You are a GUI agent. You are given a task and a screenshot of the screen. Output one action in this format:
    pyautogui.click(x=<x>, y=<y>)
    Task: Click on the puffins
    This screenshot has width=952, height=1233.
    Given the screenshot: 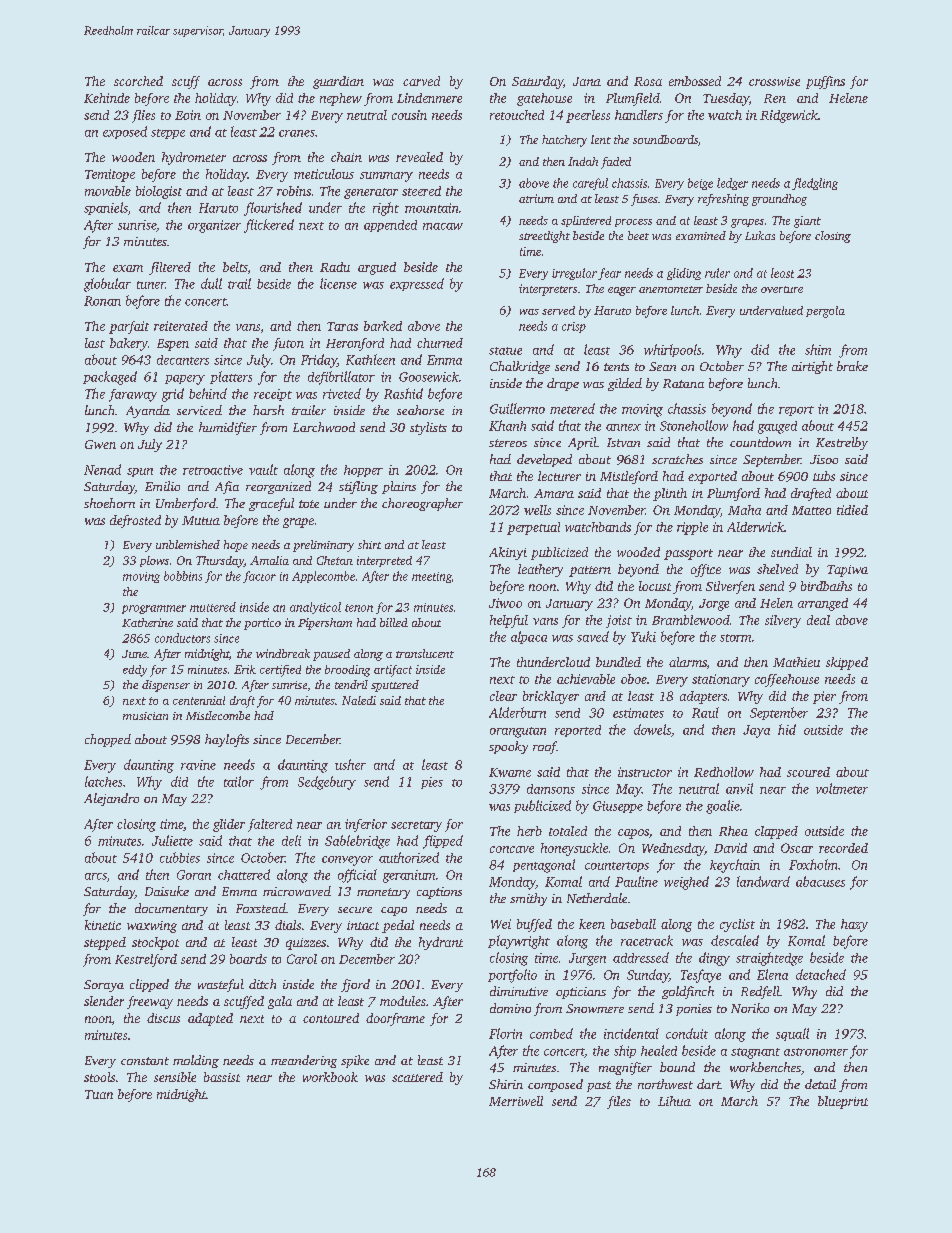 What is the action you would take?
    pyautogui.click(x=825, y=82)
